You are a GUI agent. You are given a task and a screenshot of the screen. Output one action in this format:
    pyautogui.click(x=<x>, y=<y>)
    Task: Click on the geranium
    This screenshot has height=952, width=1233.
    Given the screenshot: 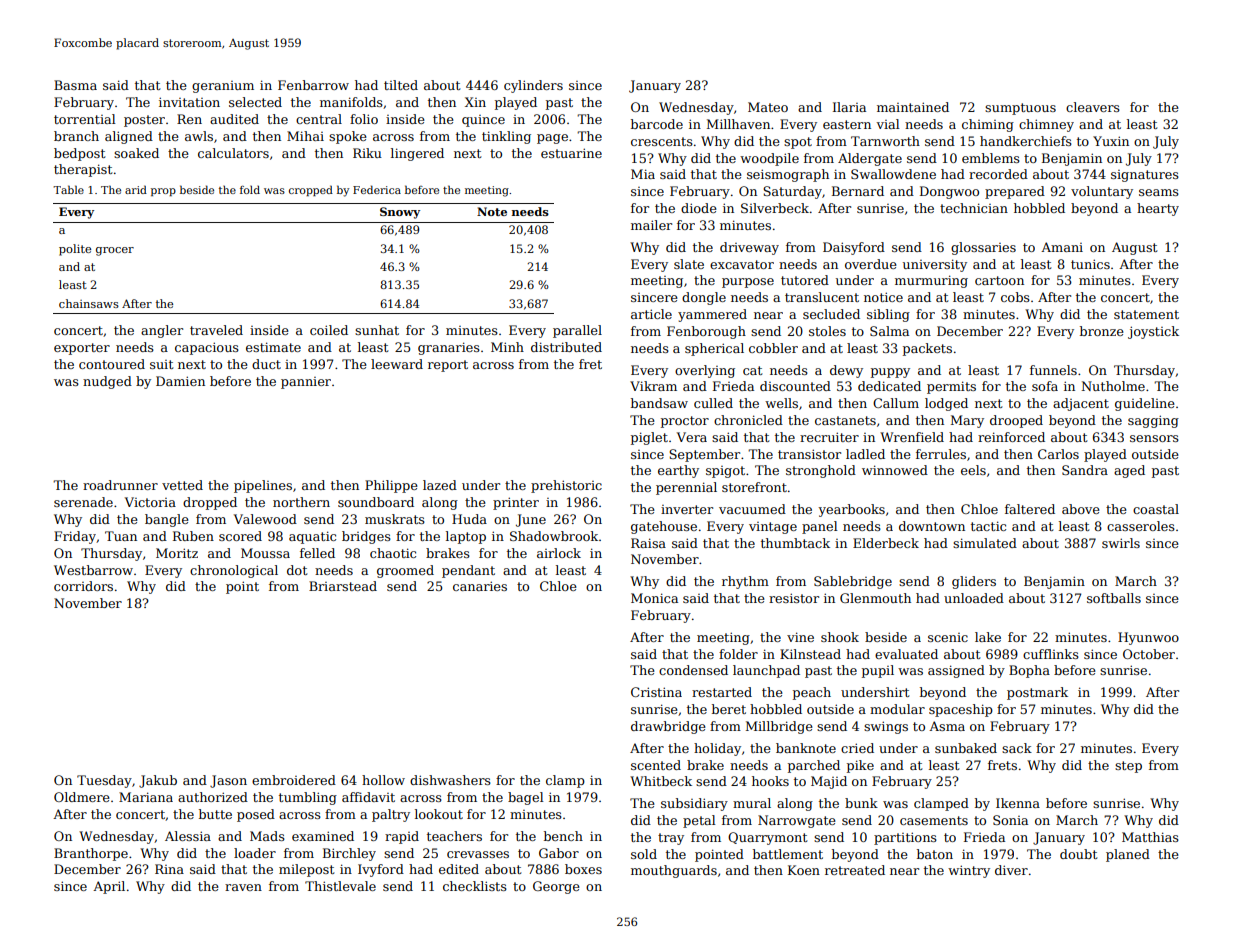 What is the action you would take?
    pyautogui.click(x=223, y=87)
